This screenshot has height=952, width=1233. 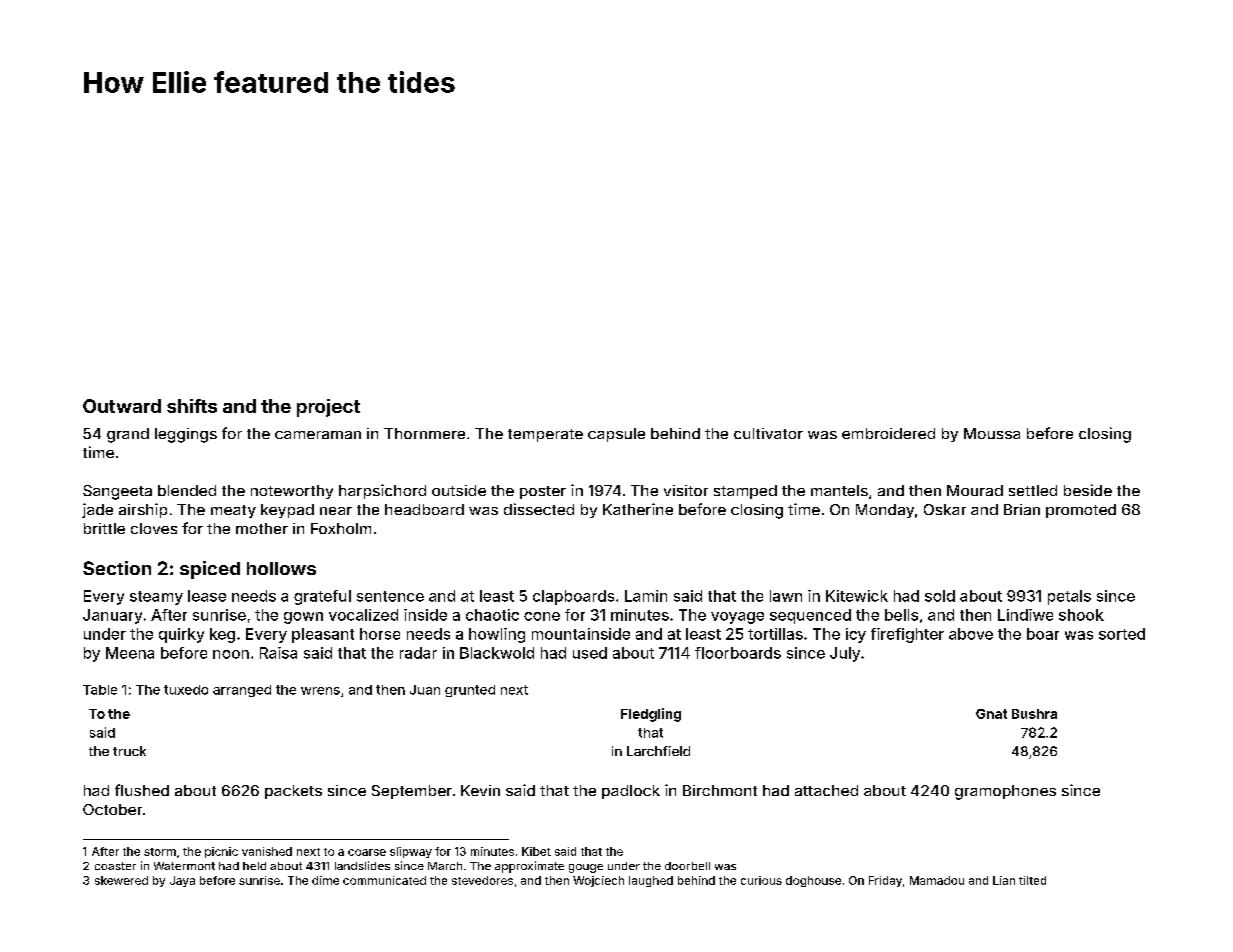 I want to click on March, so click(x=445, y=866).
